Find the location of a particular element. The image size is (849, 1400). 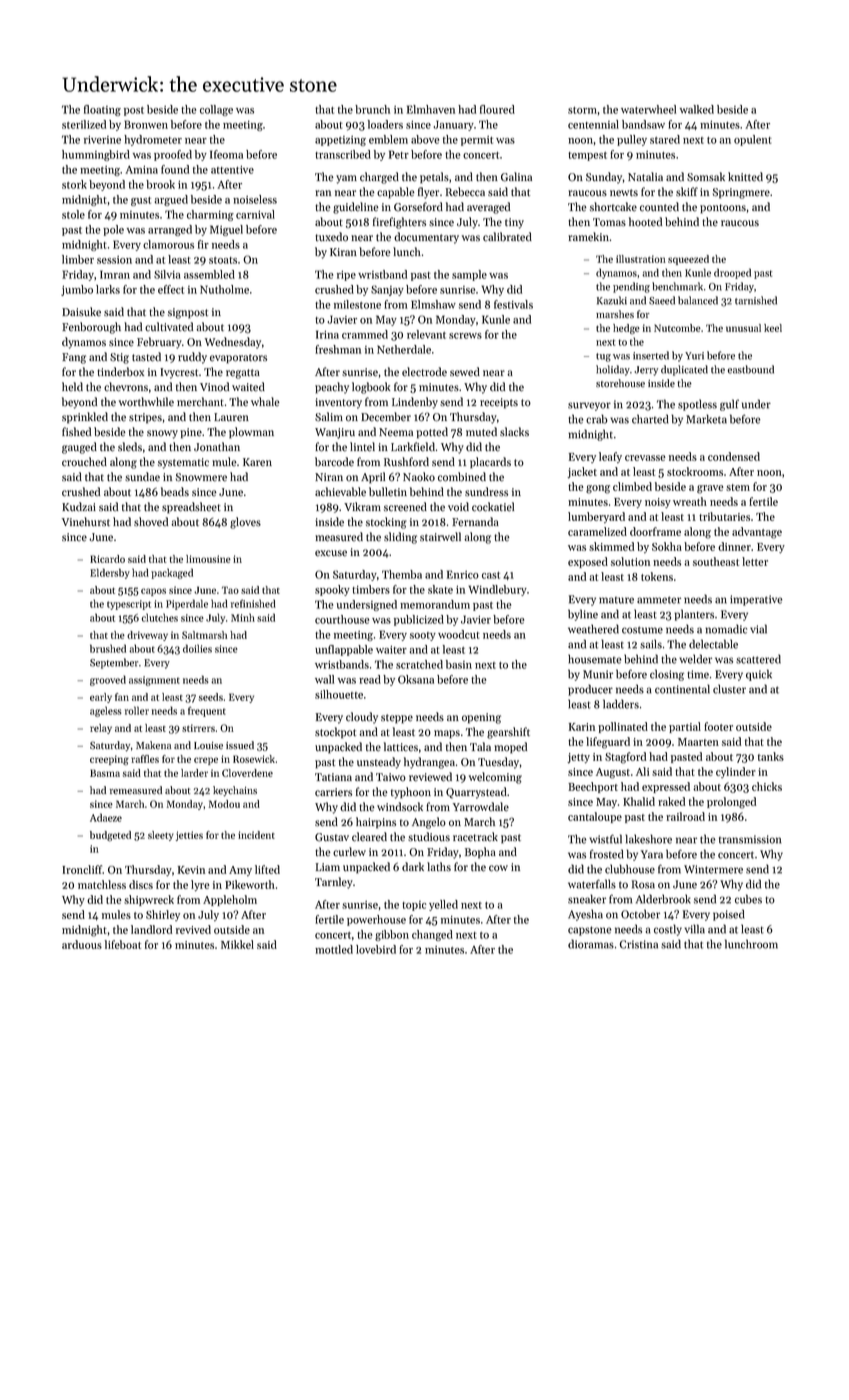

bandsaw is located at coordinates (643, 124).
